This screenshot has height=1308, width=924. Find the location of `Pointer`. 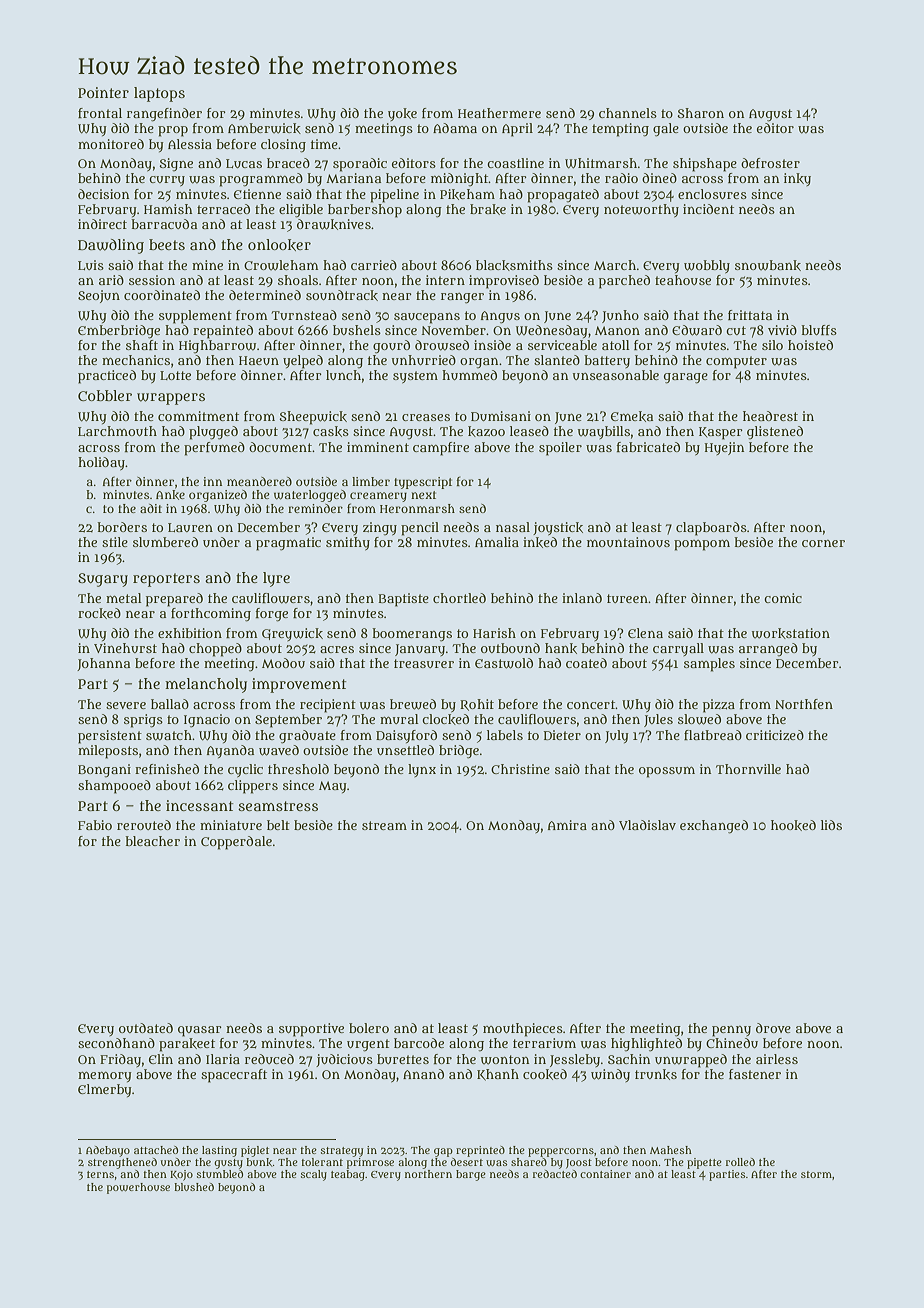

Pointer is located at coordinates (103, 92).
